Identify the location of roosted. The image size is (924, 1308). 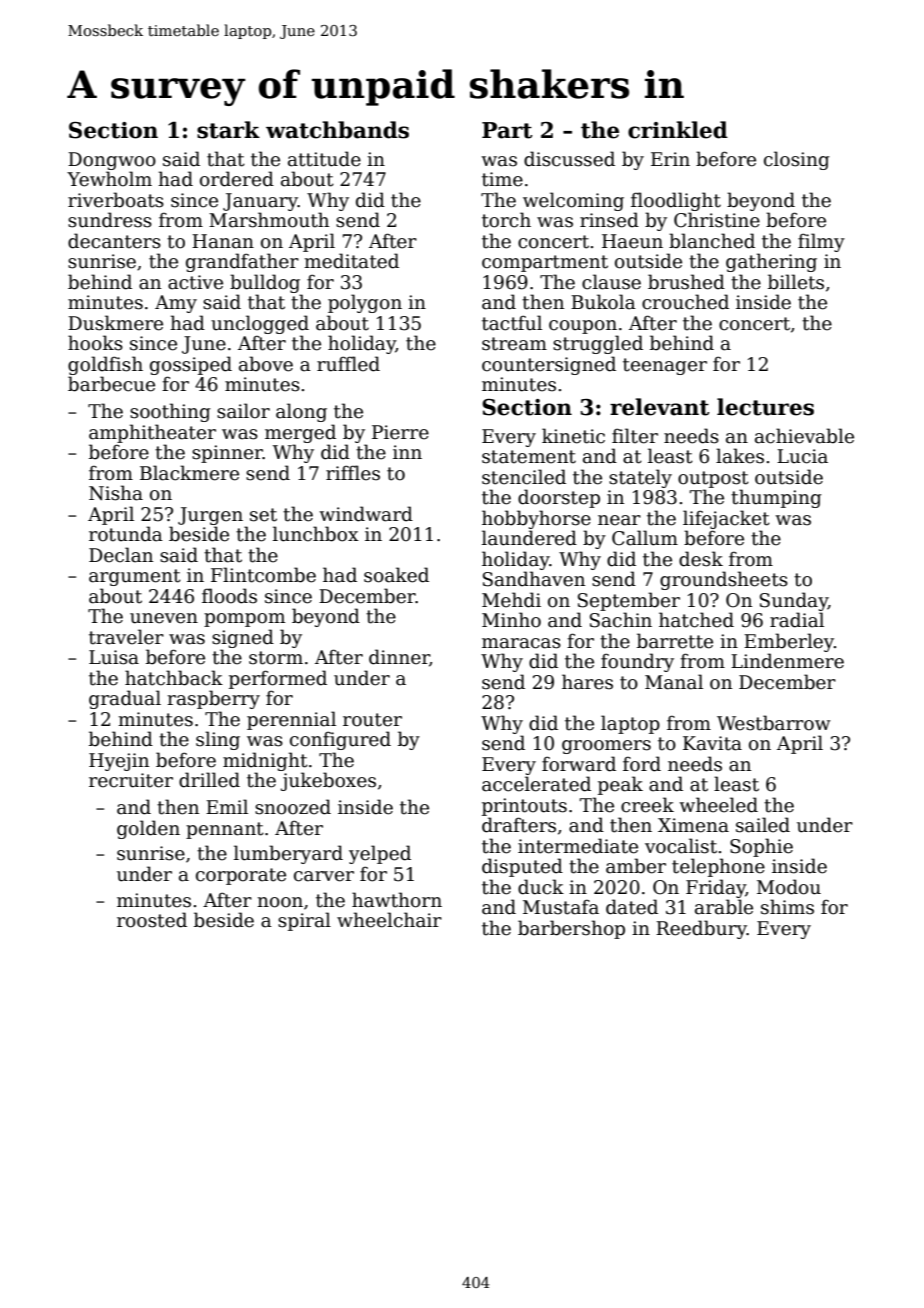
(152, 920).
